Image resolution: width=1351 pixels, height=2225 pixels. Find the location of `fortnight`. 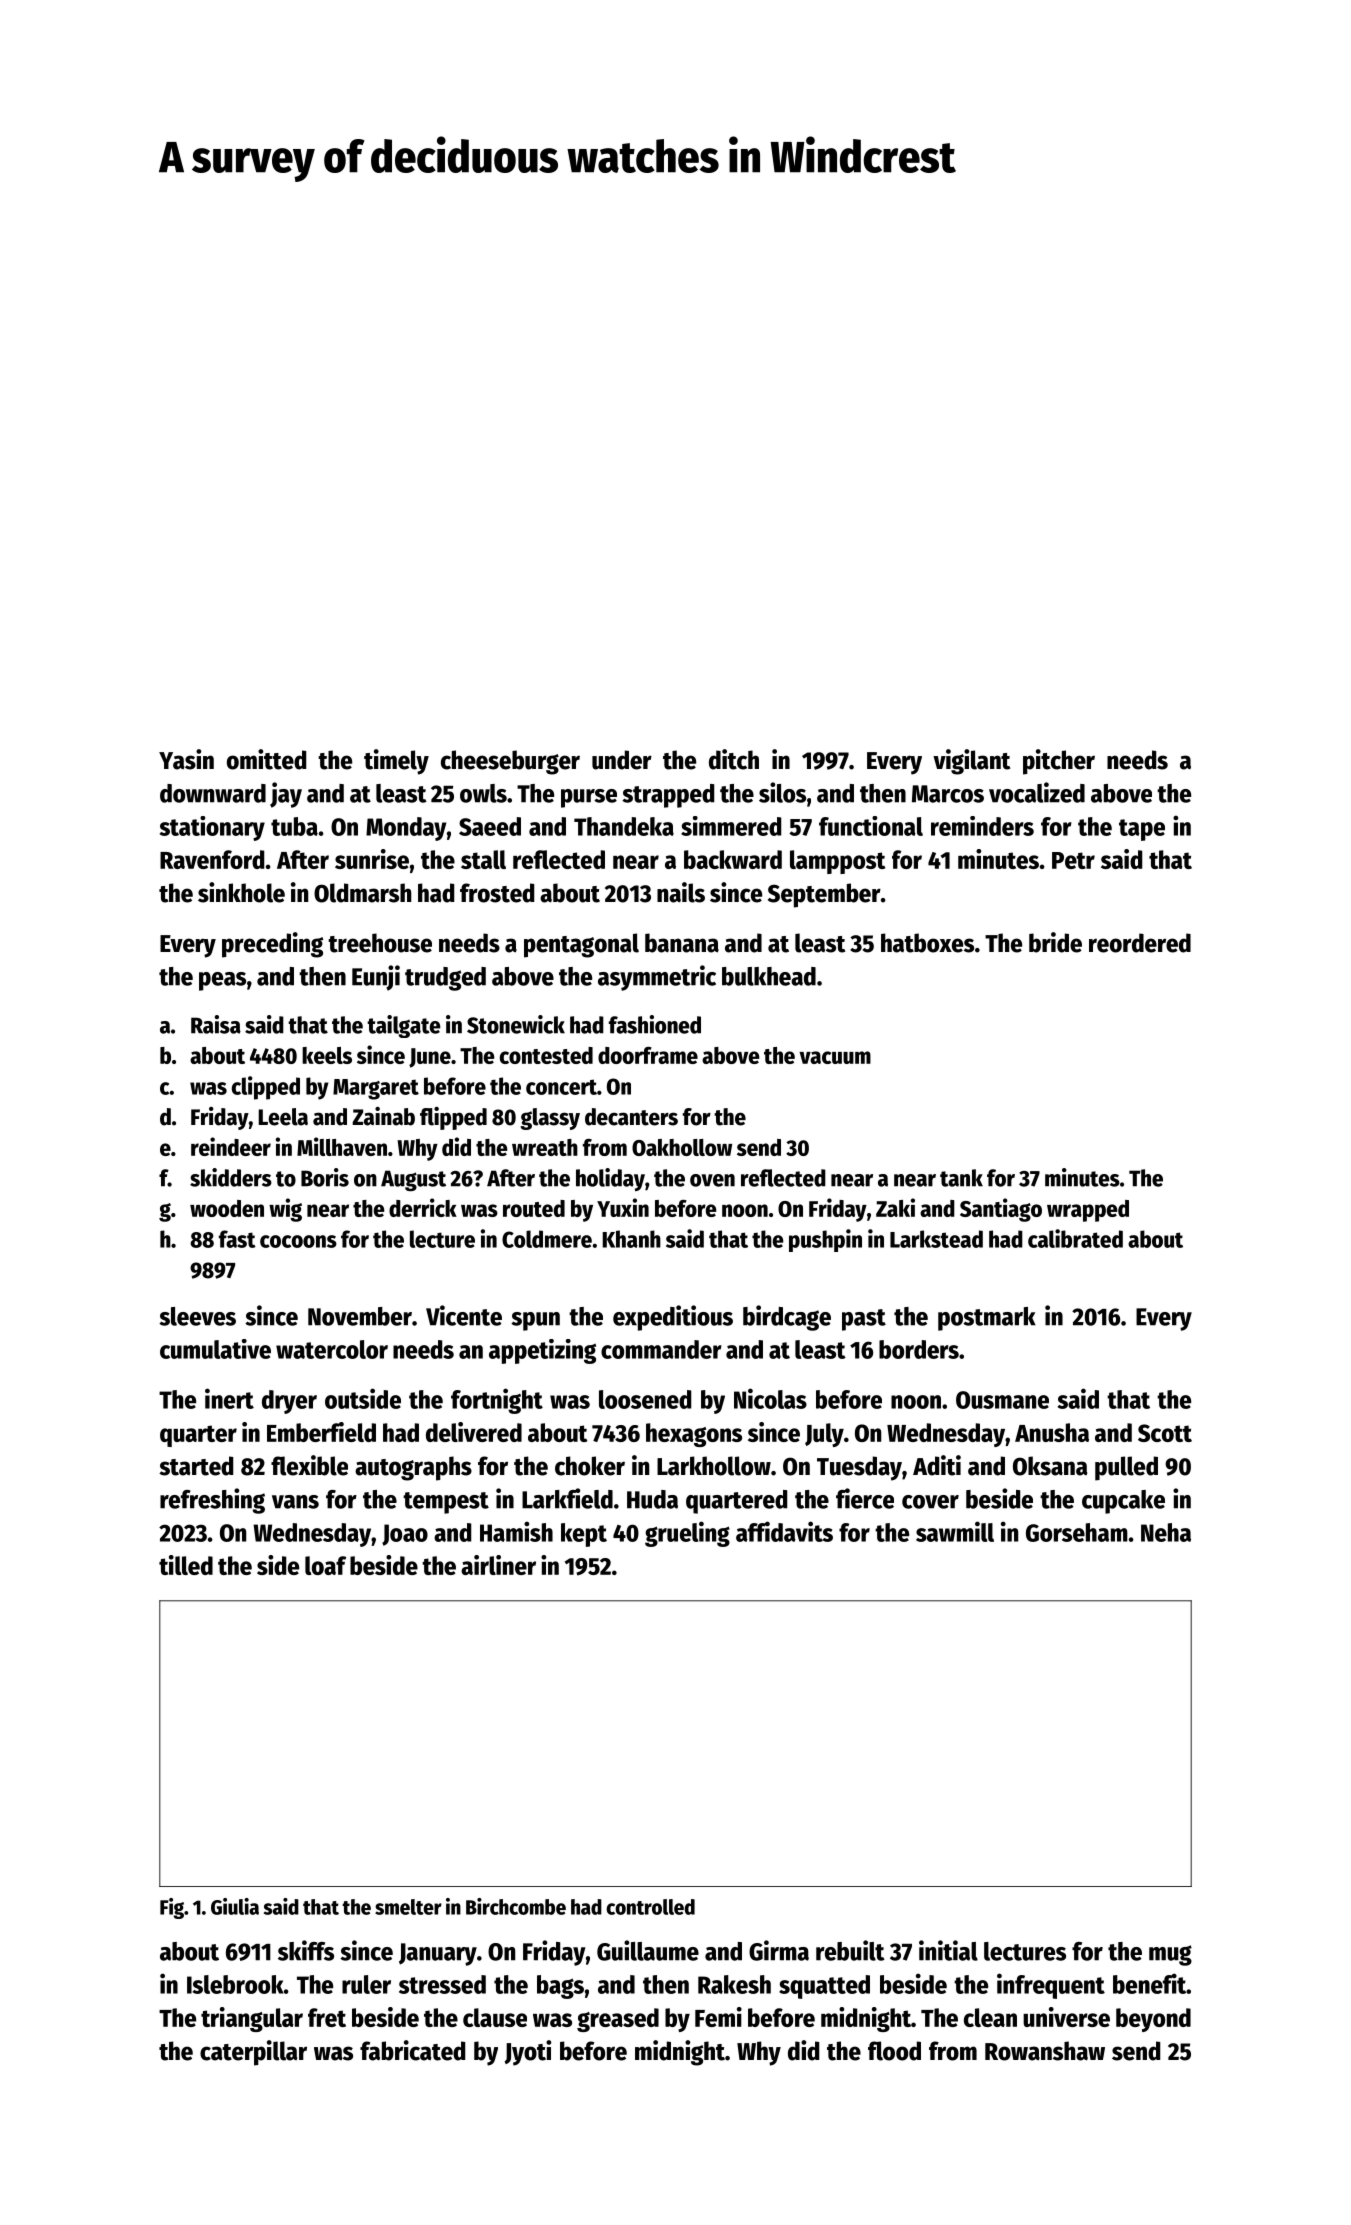

fortnight is located at coordinates (497, 1401).
